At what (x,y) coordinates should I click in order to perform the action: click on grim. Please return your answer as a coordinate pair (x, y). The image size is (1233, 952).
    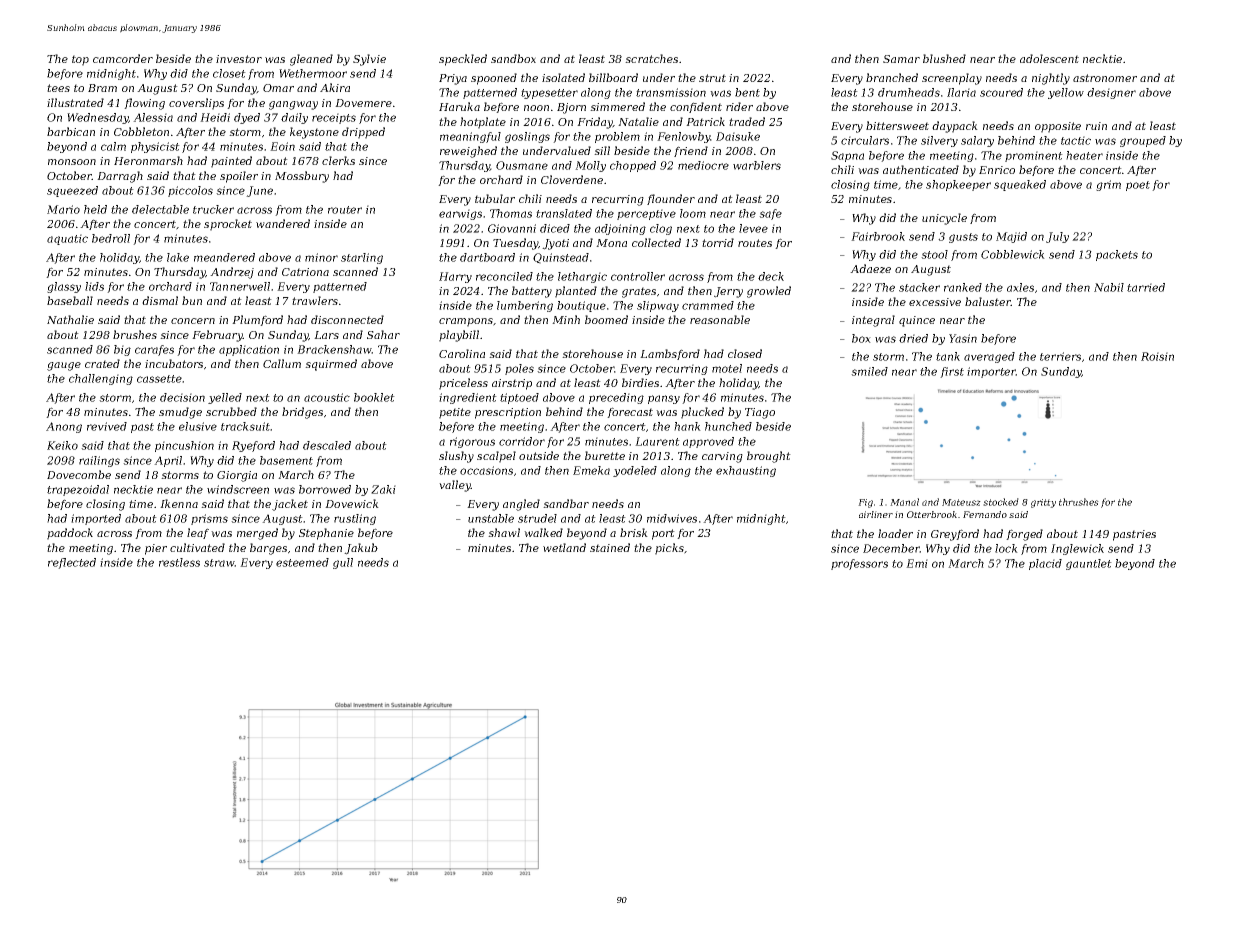
    Looking at the image, I should click on (1108, 185).
